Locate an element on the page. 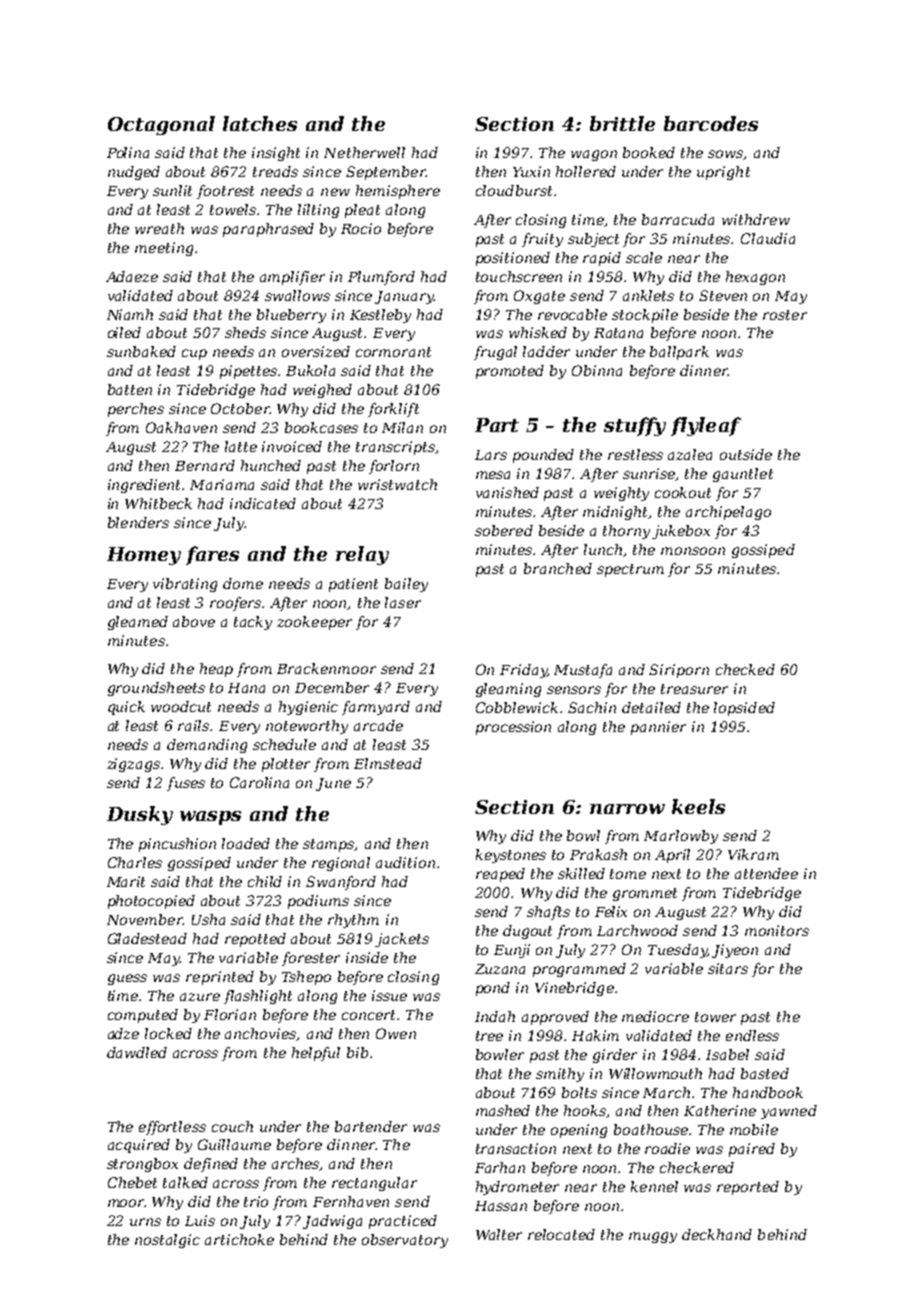  perches is located at coordinates (136, 410).
